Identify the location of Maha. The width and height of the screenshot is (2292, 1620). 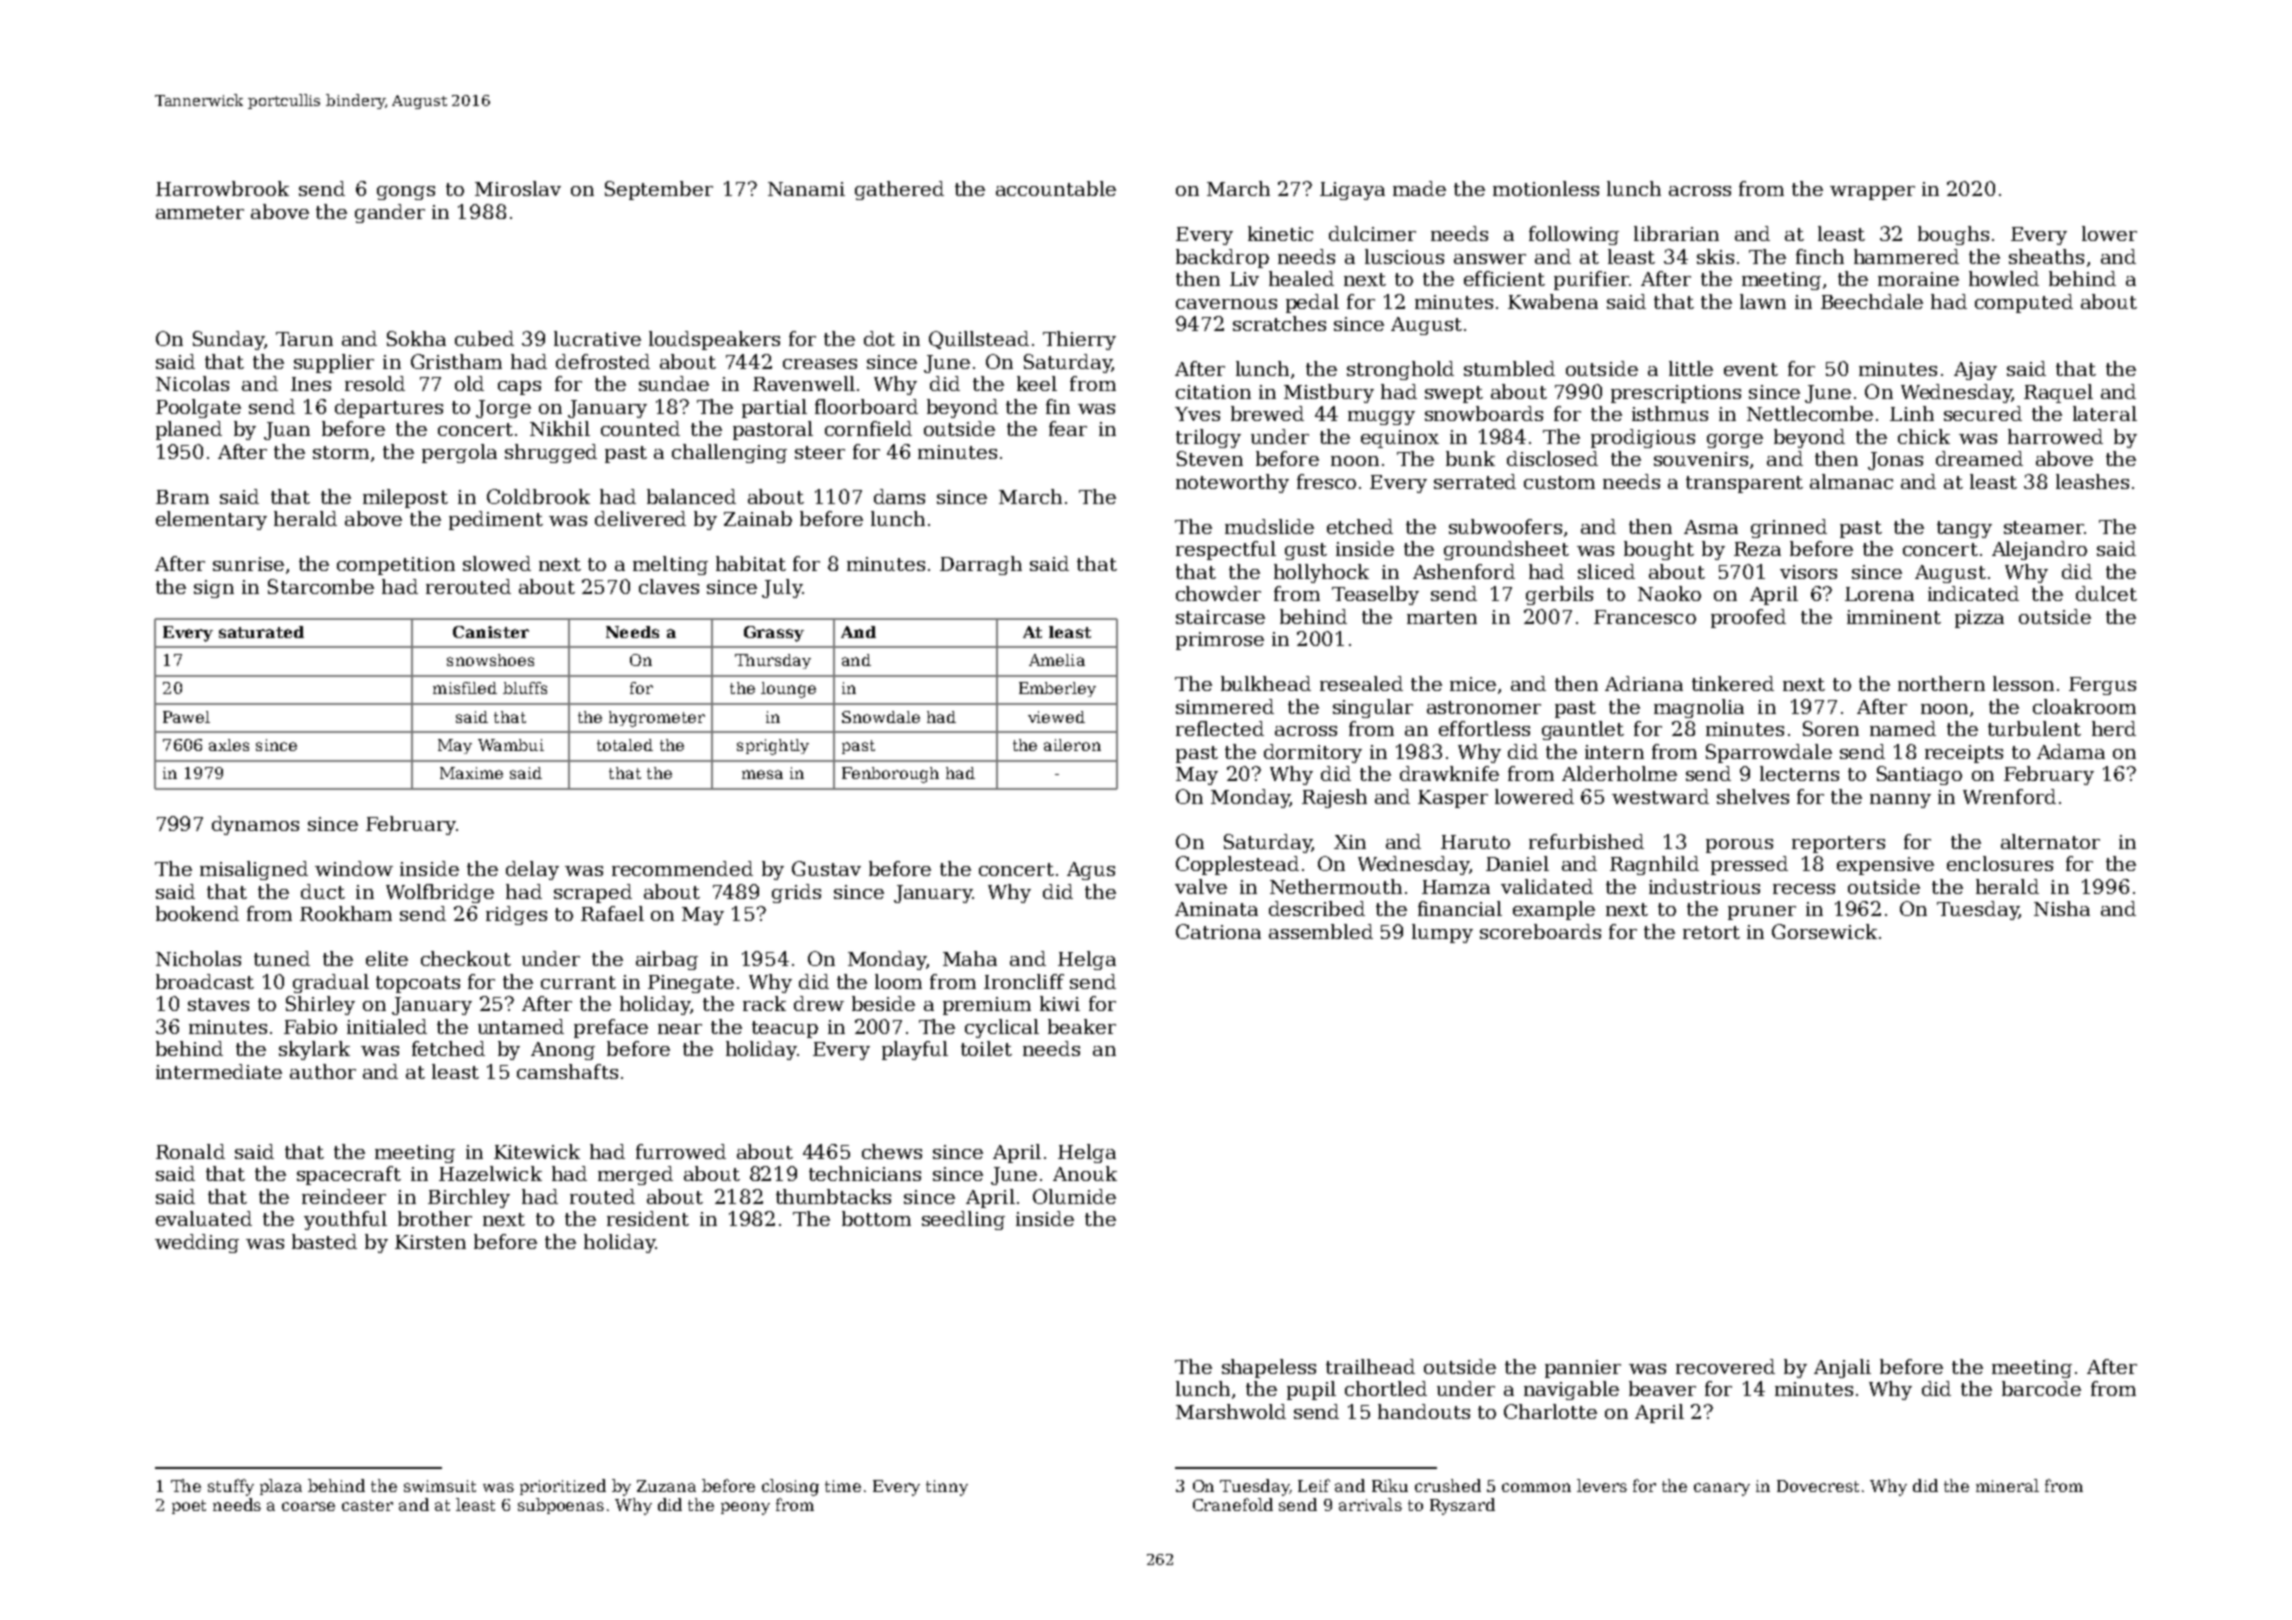
(970, 958).
